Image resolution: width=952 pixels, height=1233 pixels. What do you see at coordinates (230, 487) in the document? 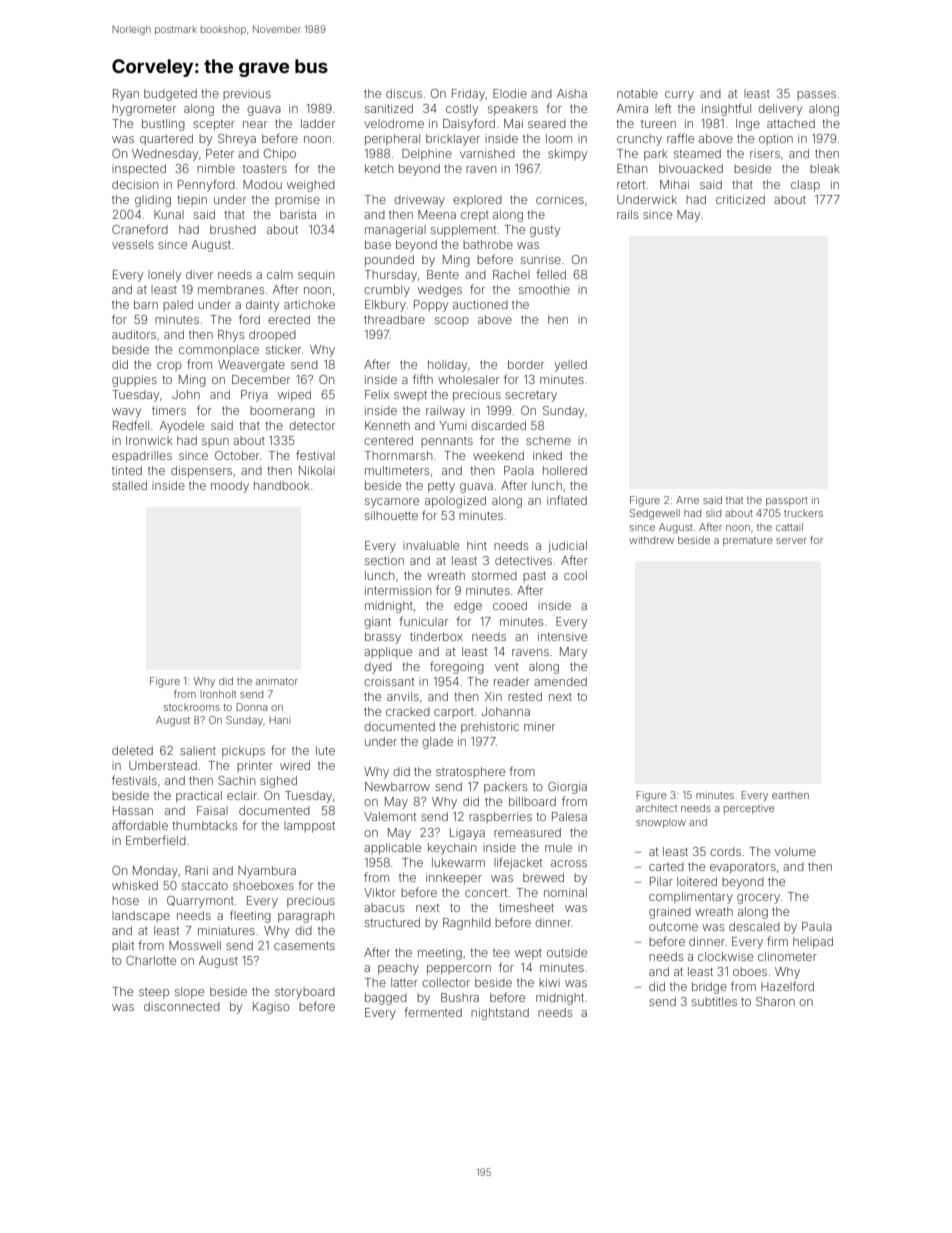
I see `moody` at bounding box center [230, 487].
